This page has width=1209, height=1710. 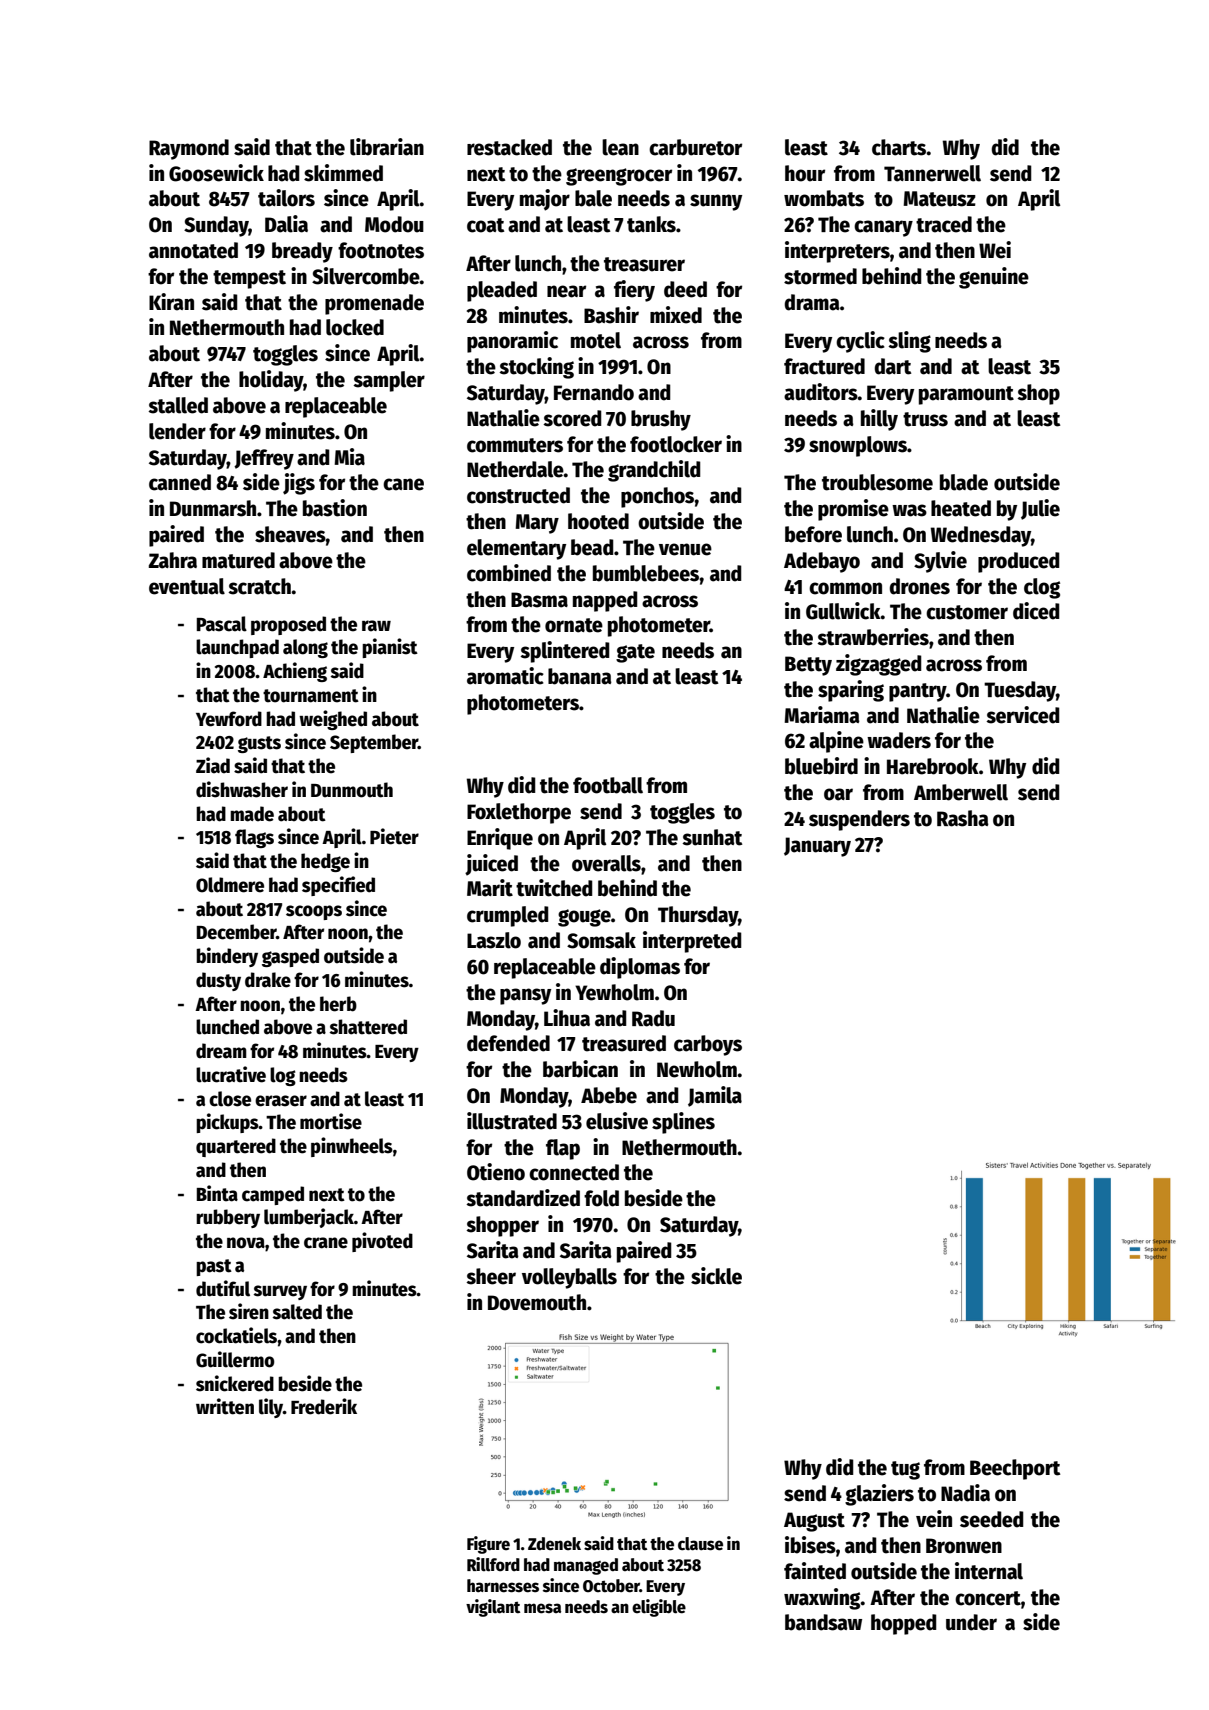 What do you see at coordinates (324, 1406) in the page?
I see `Frederik` at bounding box center [324, 1406].
